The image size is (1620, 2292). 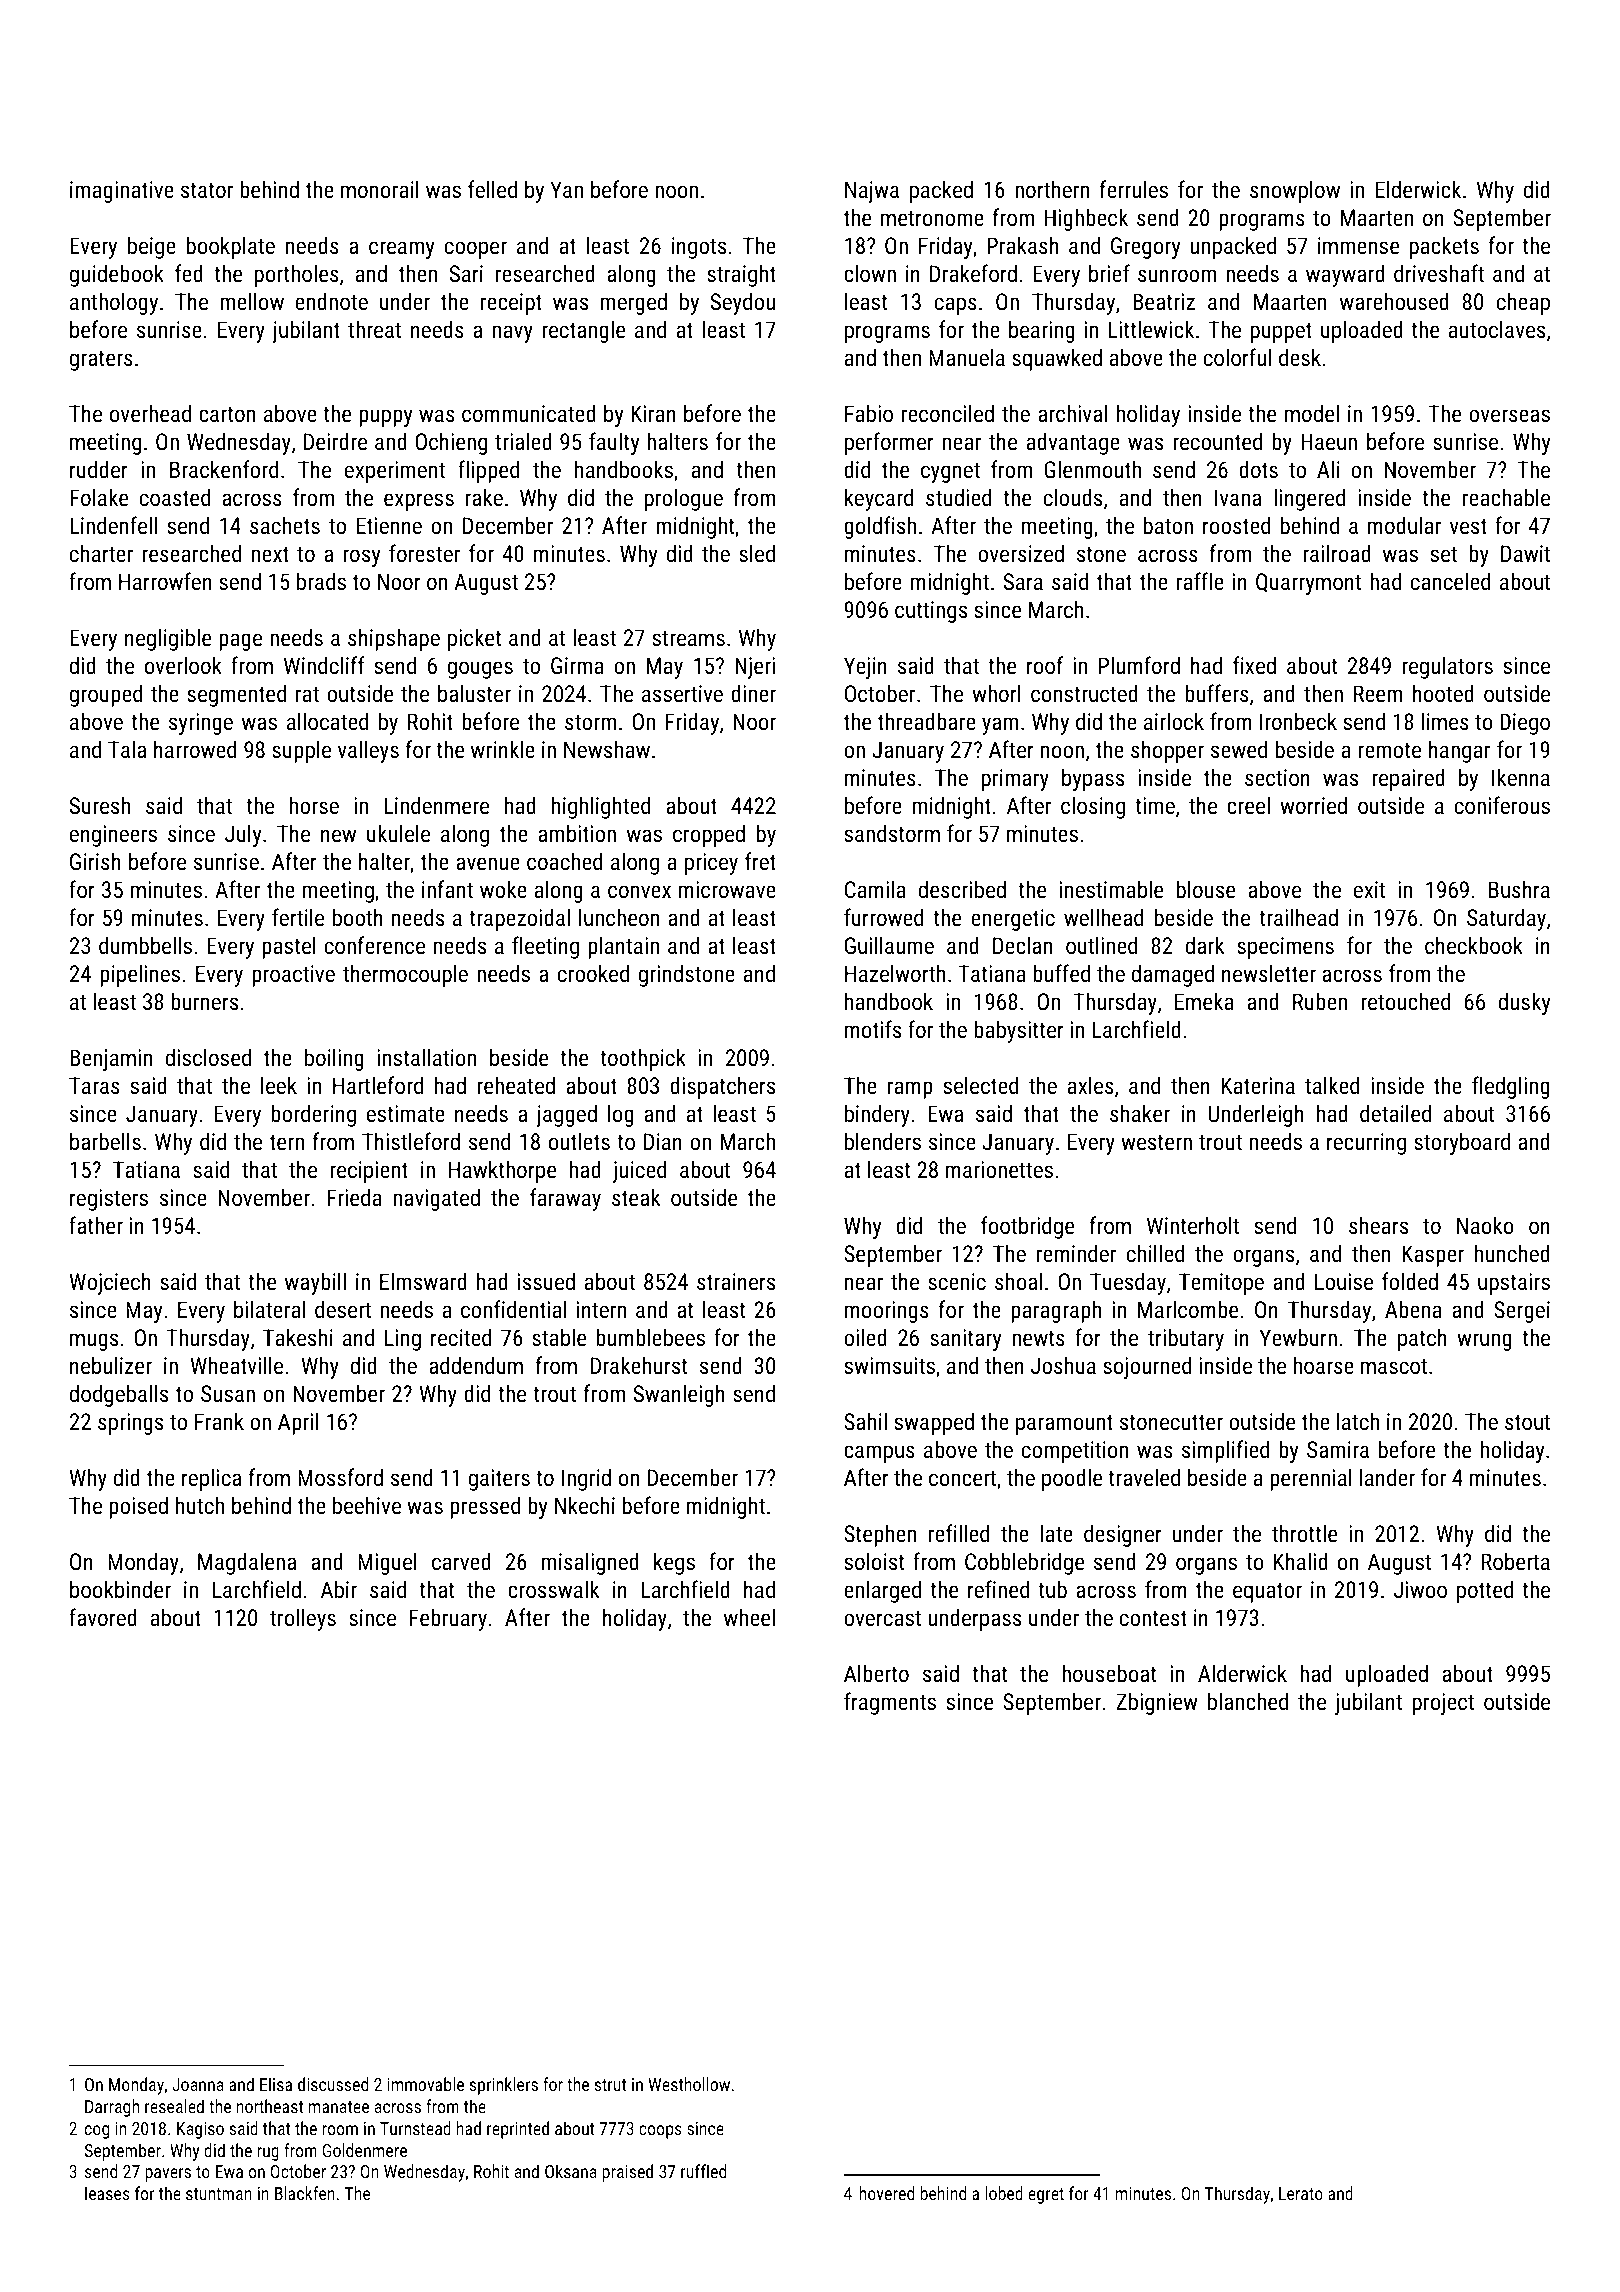 What do you see at coordinates (1404, 525) in the screenshot?
I see `modular` at bounding box center [1404, 525].
